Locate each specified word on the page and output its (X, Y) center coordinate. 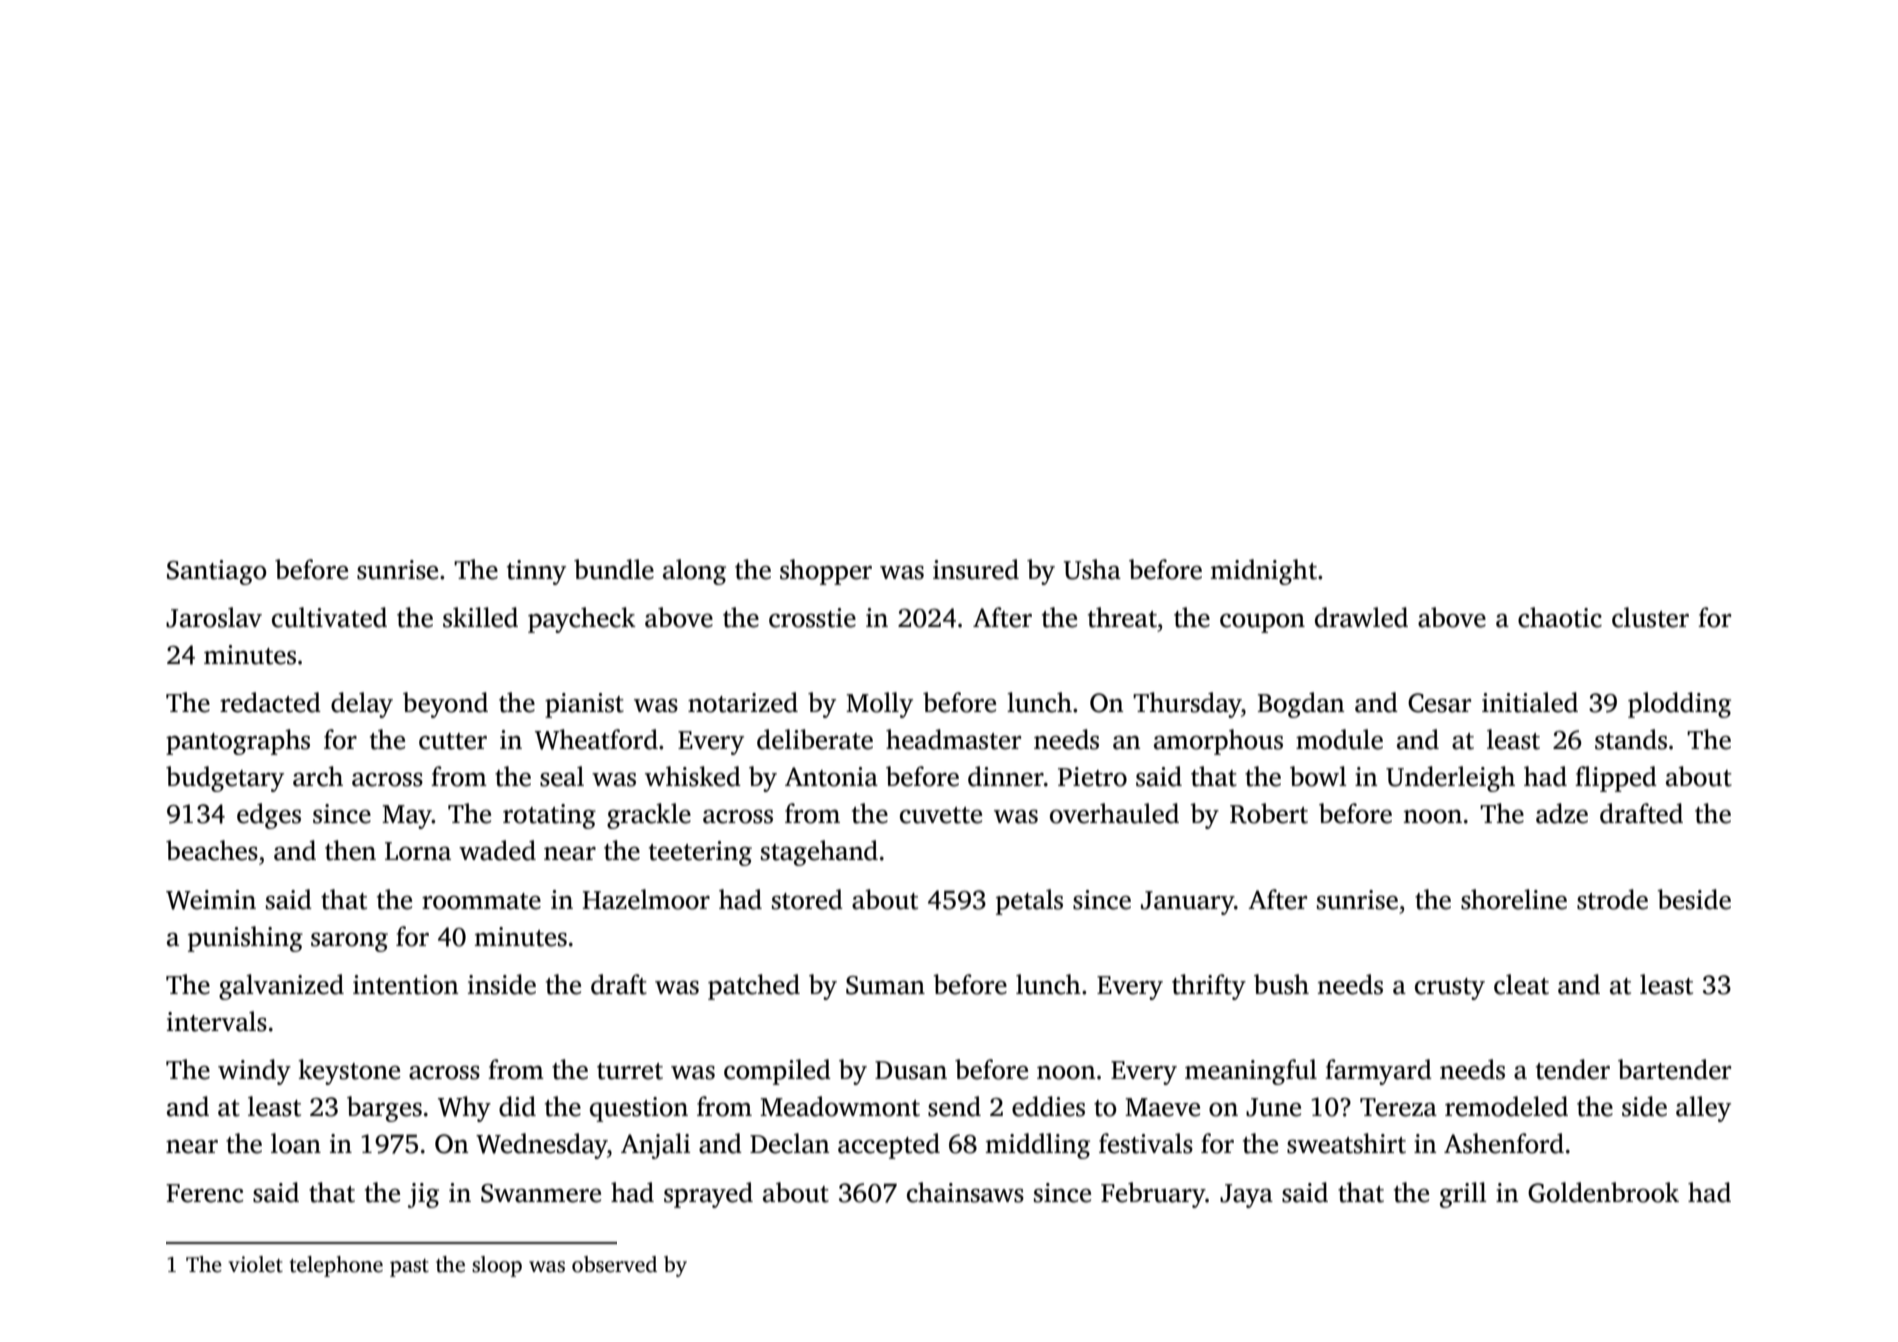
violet (255, 1264)
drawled (1361, 617)
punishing (245, 939)
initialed (1530, 702)
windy (254, 1072)
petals (1029, 902)
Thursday (1187, 705)
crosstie (812, 618)
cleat (1521, 984)
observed (614, 1264)
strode (1612, 899)
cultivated (329, 617)
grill (1463, 1195)
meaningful (1251, 1072)
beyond (445, 705)
